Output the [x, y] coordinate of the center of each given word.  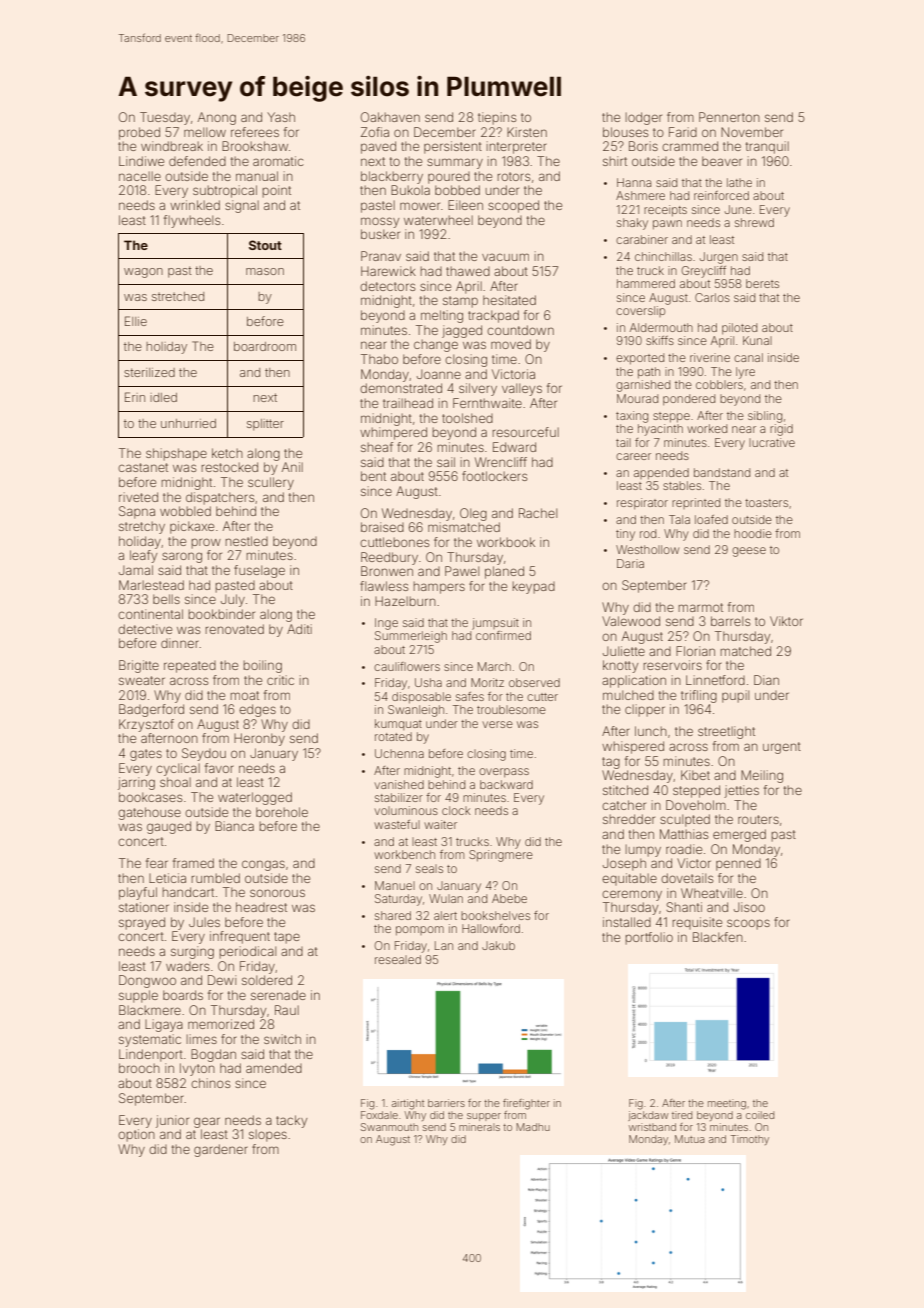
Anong [217, 118]
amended [274, 1068]
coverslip [640, 311]
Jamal [136, 570]
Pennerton [729, 117]
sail [446, 462]
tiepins [497, 118]
